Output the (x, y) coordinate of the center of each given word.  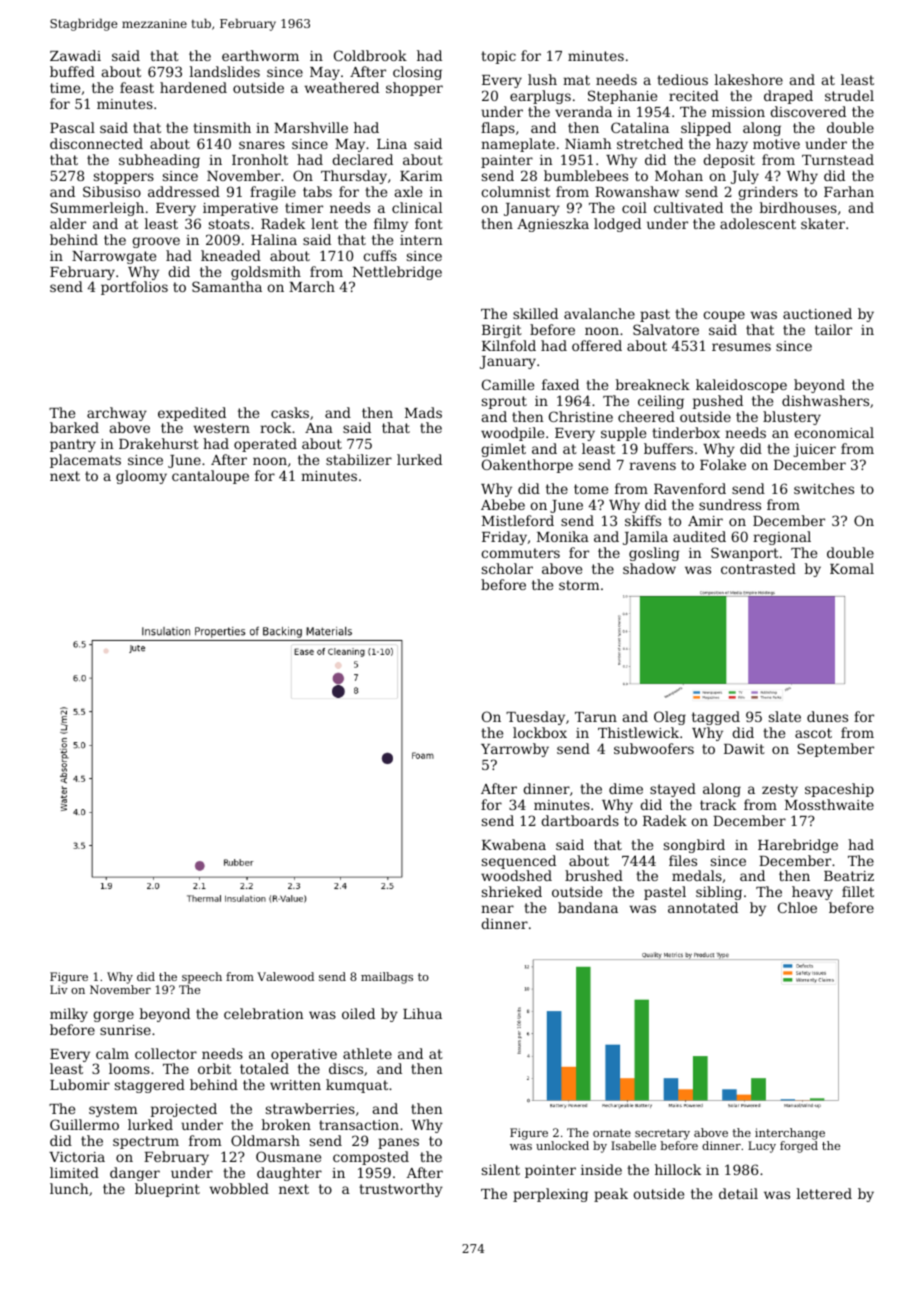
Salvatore (666, 329)
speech (202, 978)
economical (834, 432)
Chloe (797, 907)
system (113, 1110)
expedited (192, 414)
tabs (317, 191)
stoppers (124, 177)
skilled (535, 313)
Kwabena (514, 844)
